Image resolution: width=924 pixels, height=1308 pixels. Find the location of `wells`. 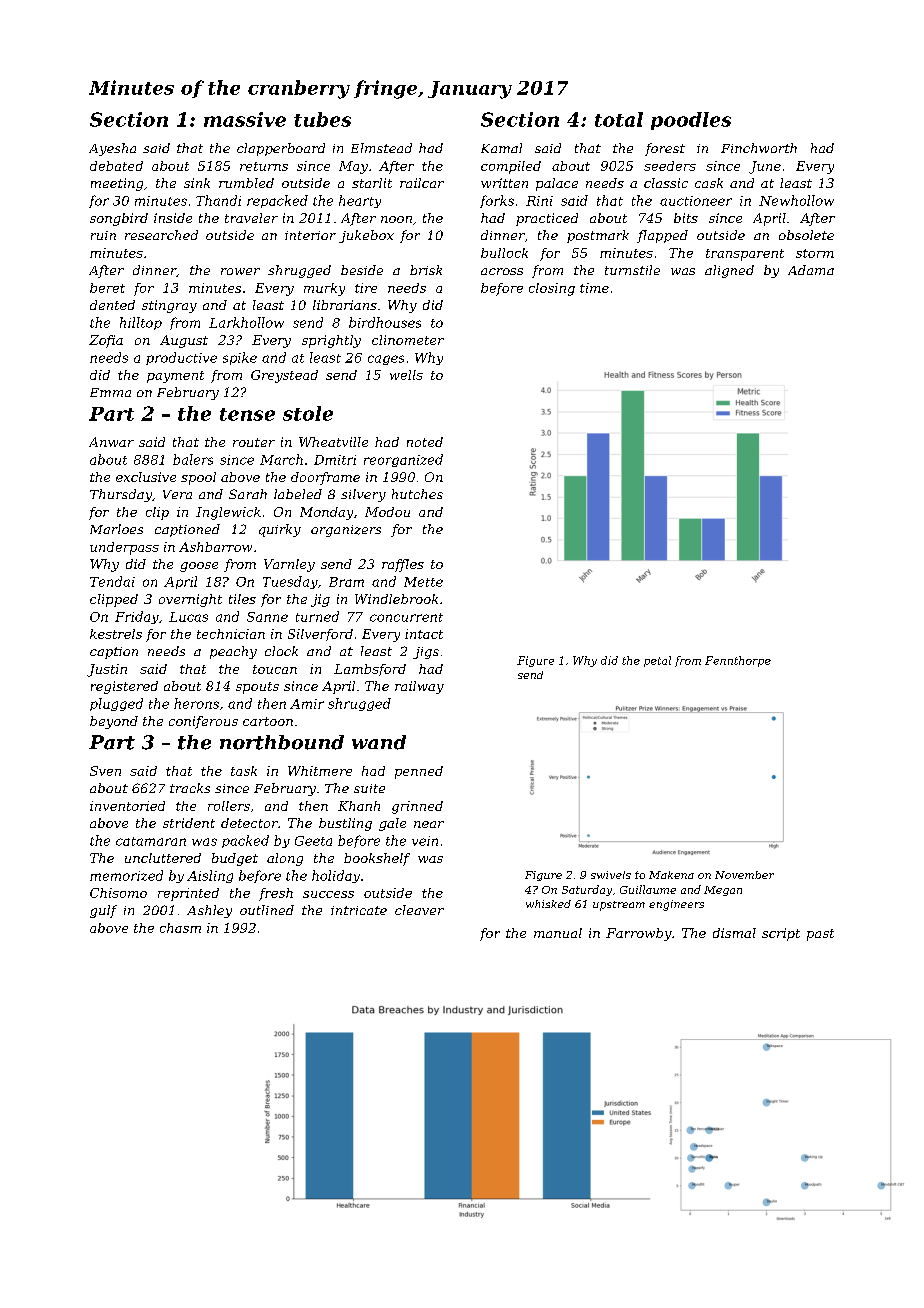

wells is located at coordinates (406, 375).
